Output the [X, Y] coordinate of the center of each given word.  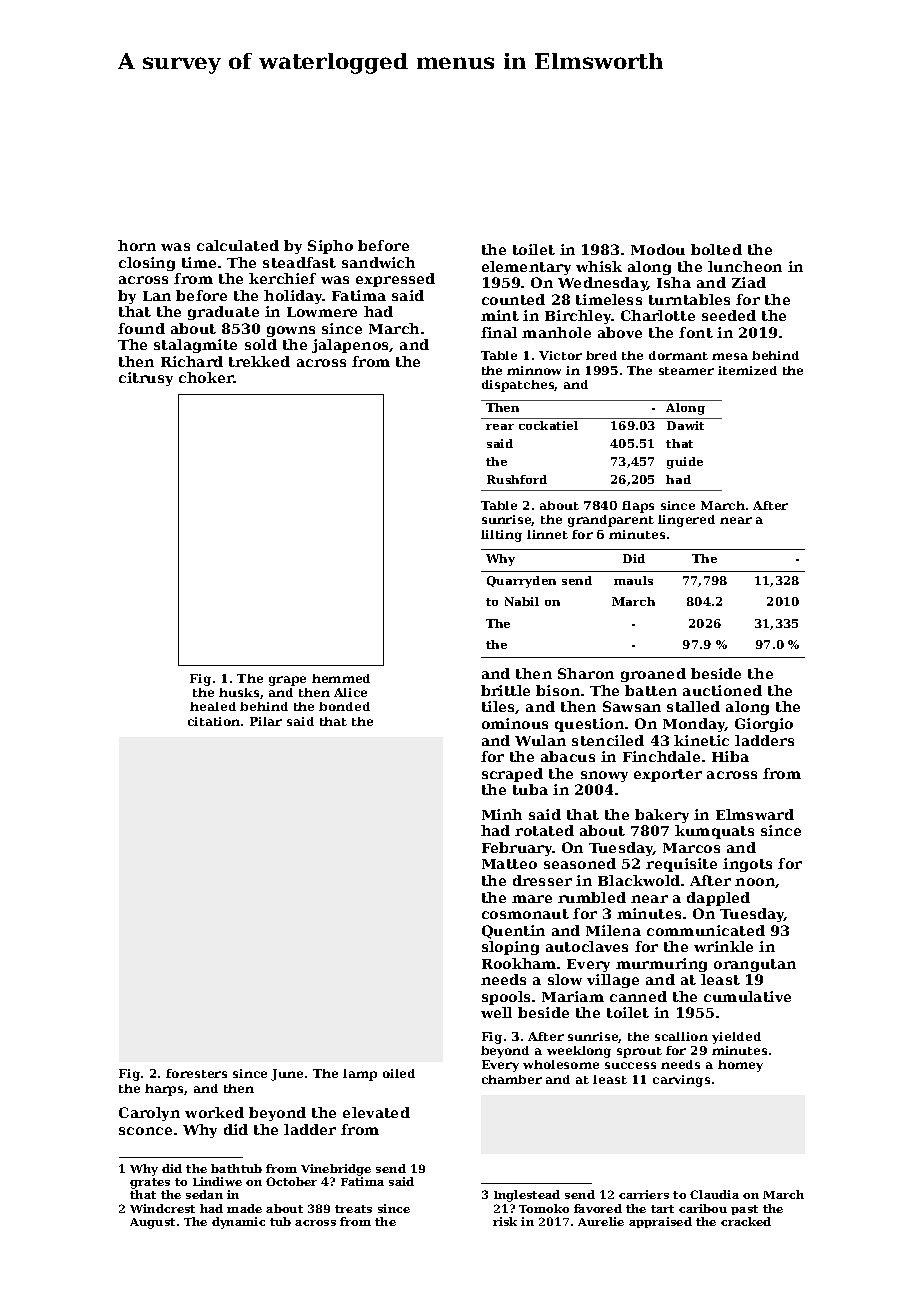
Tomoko [544, 1208]
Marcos [691, 848]
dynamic [238, 1223]
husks [239, 692]
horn [137, 245]
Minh [502, 814]
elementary [526, 268]
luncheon [745, 266]
